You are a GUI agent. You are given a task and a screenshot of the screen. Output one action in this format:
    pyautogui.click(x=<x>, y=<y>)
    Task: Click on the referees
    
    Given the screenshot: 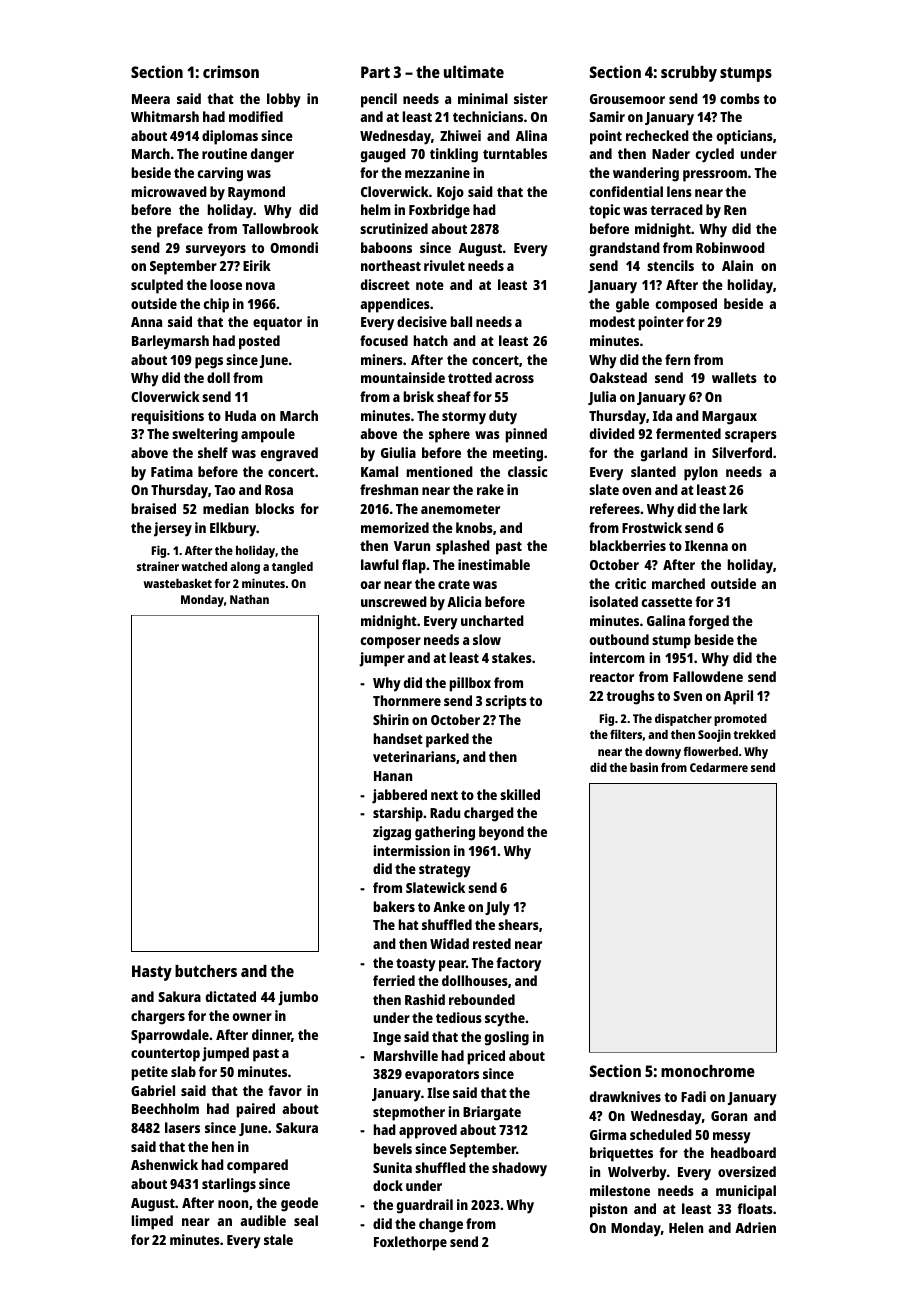 What is the action you would take?
    pyautogui.click(x=615, y=508)
